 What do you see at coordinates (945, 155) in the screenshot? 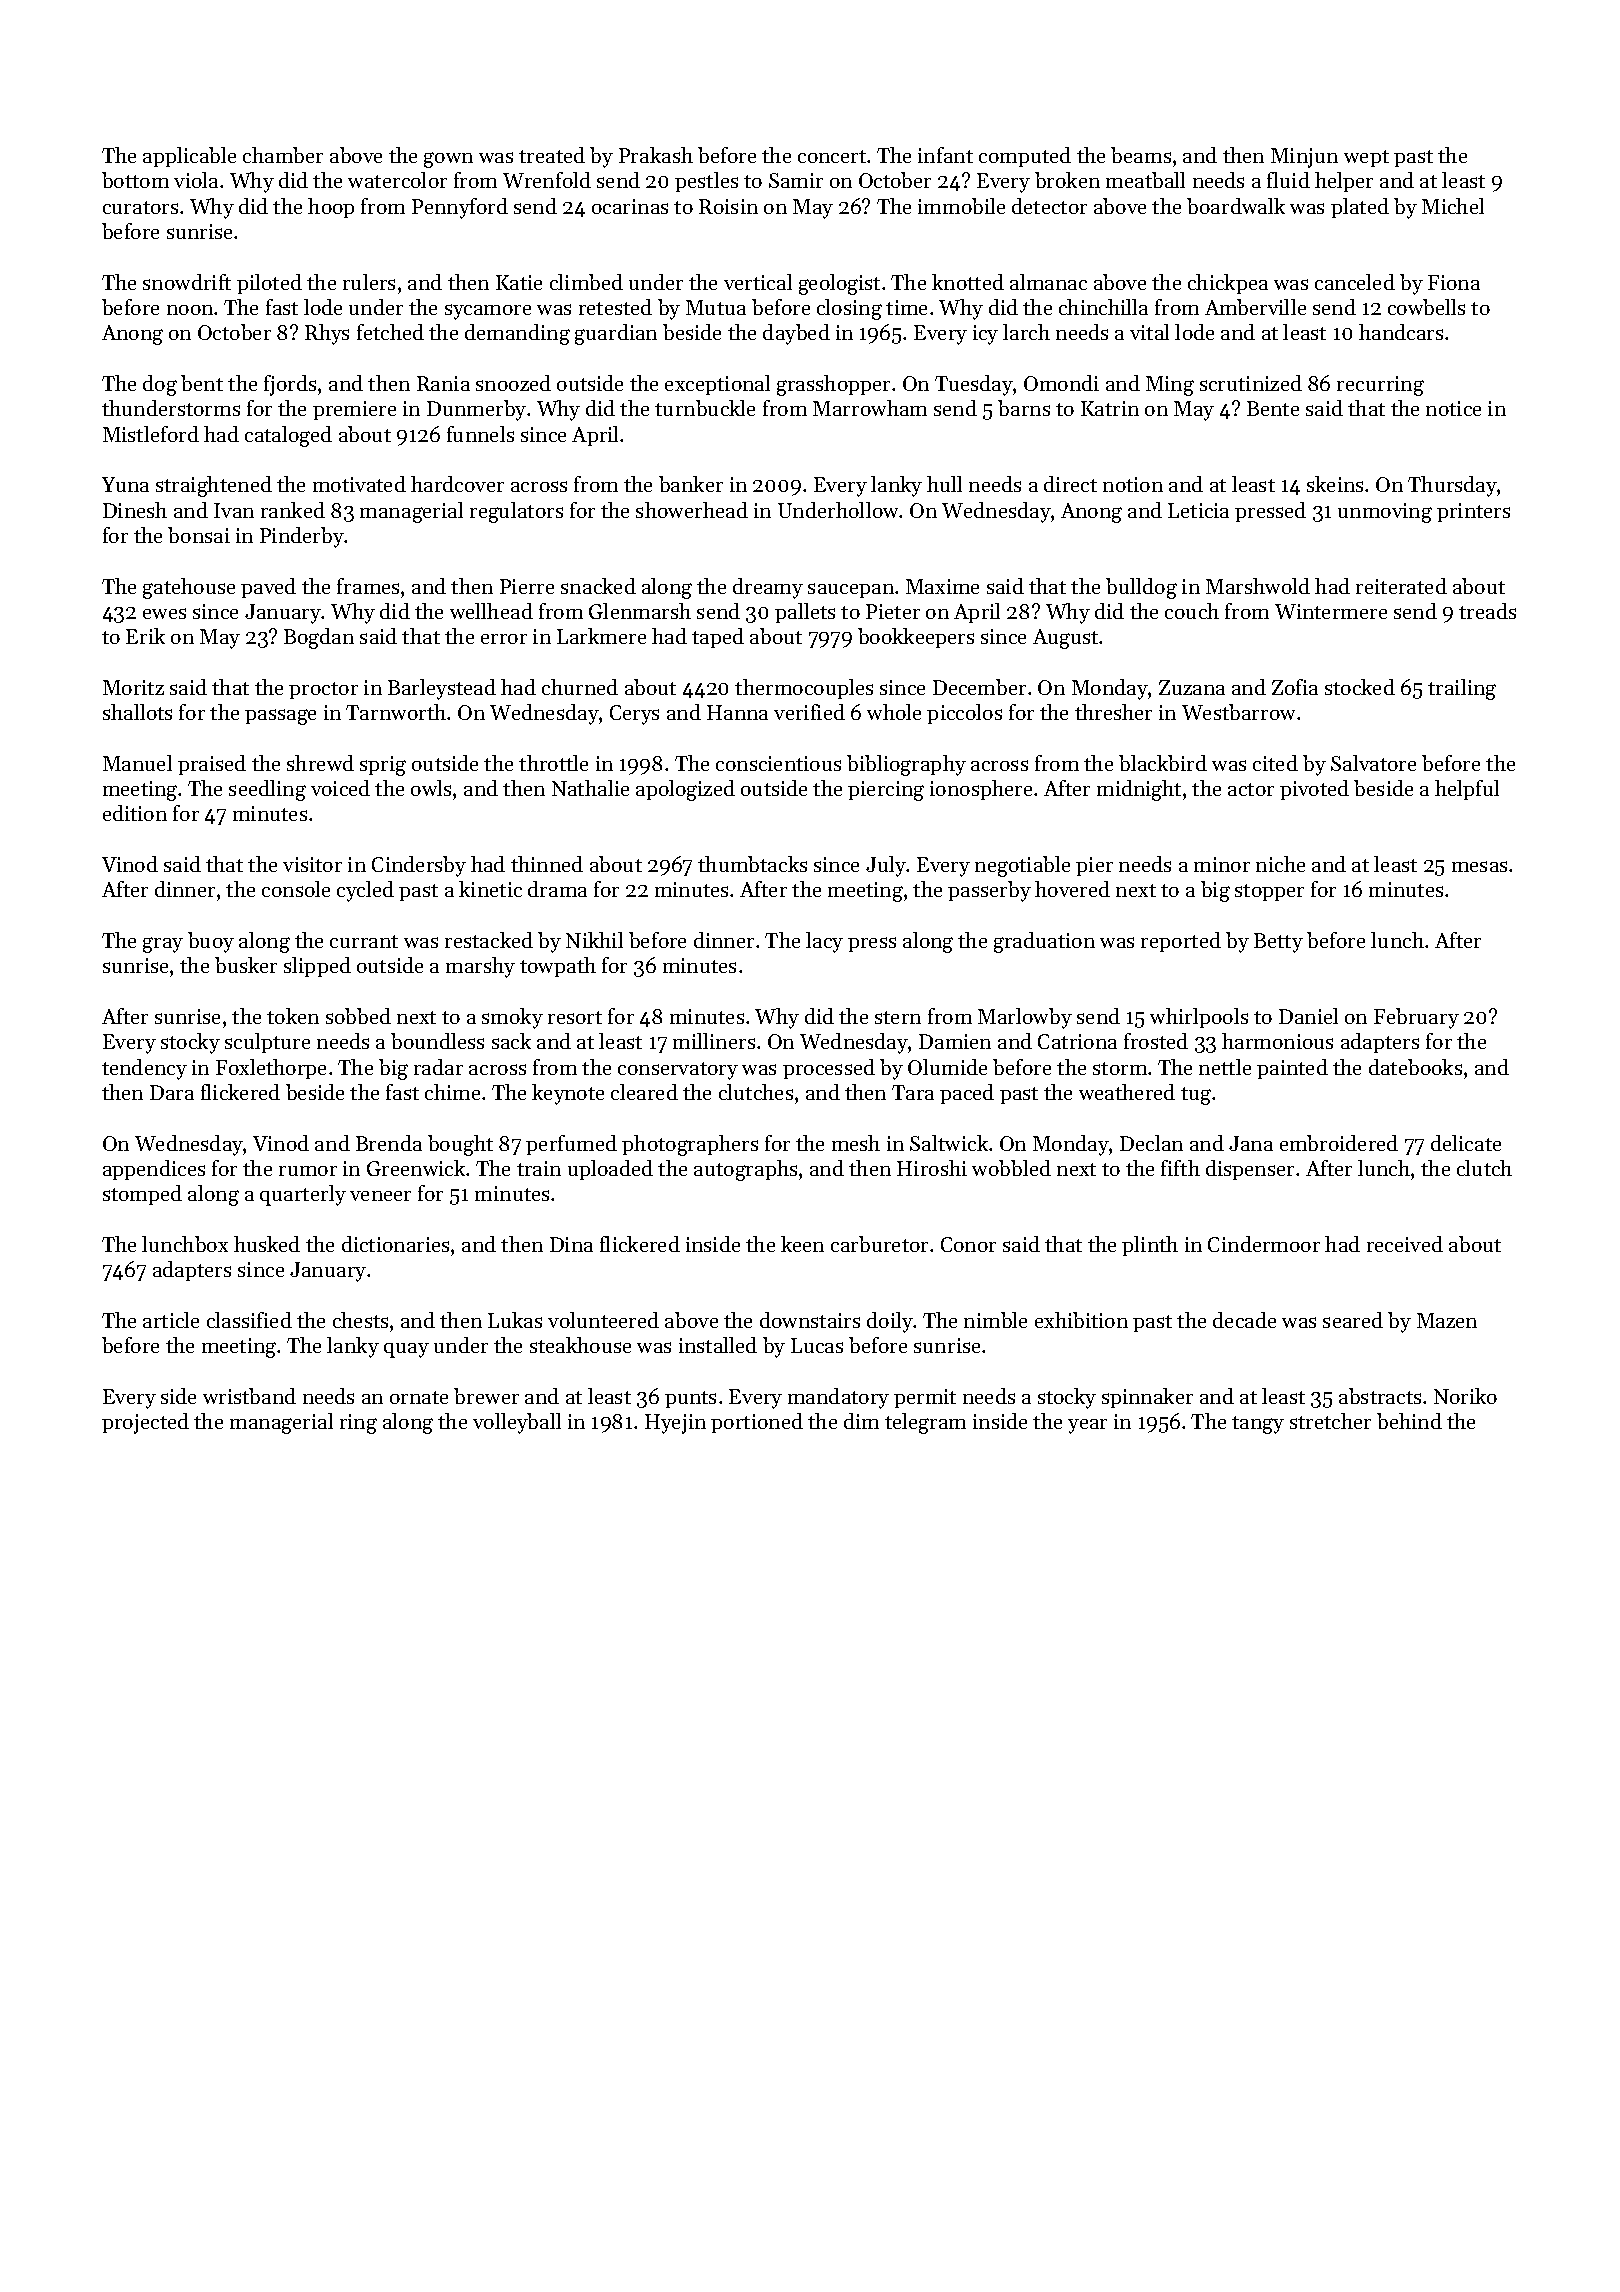
I see `infant` at bounding box center [945, 155].
